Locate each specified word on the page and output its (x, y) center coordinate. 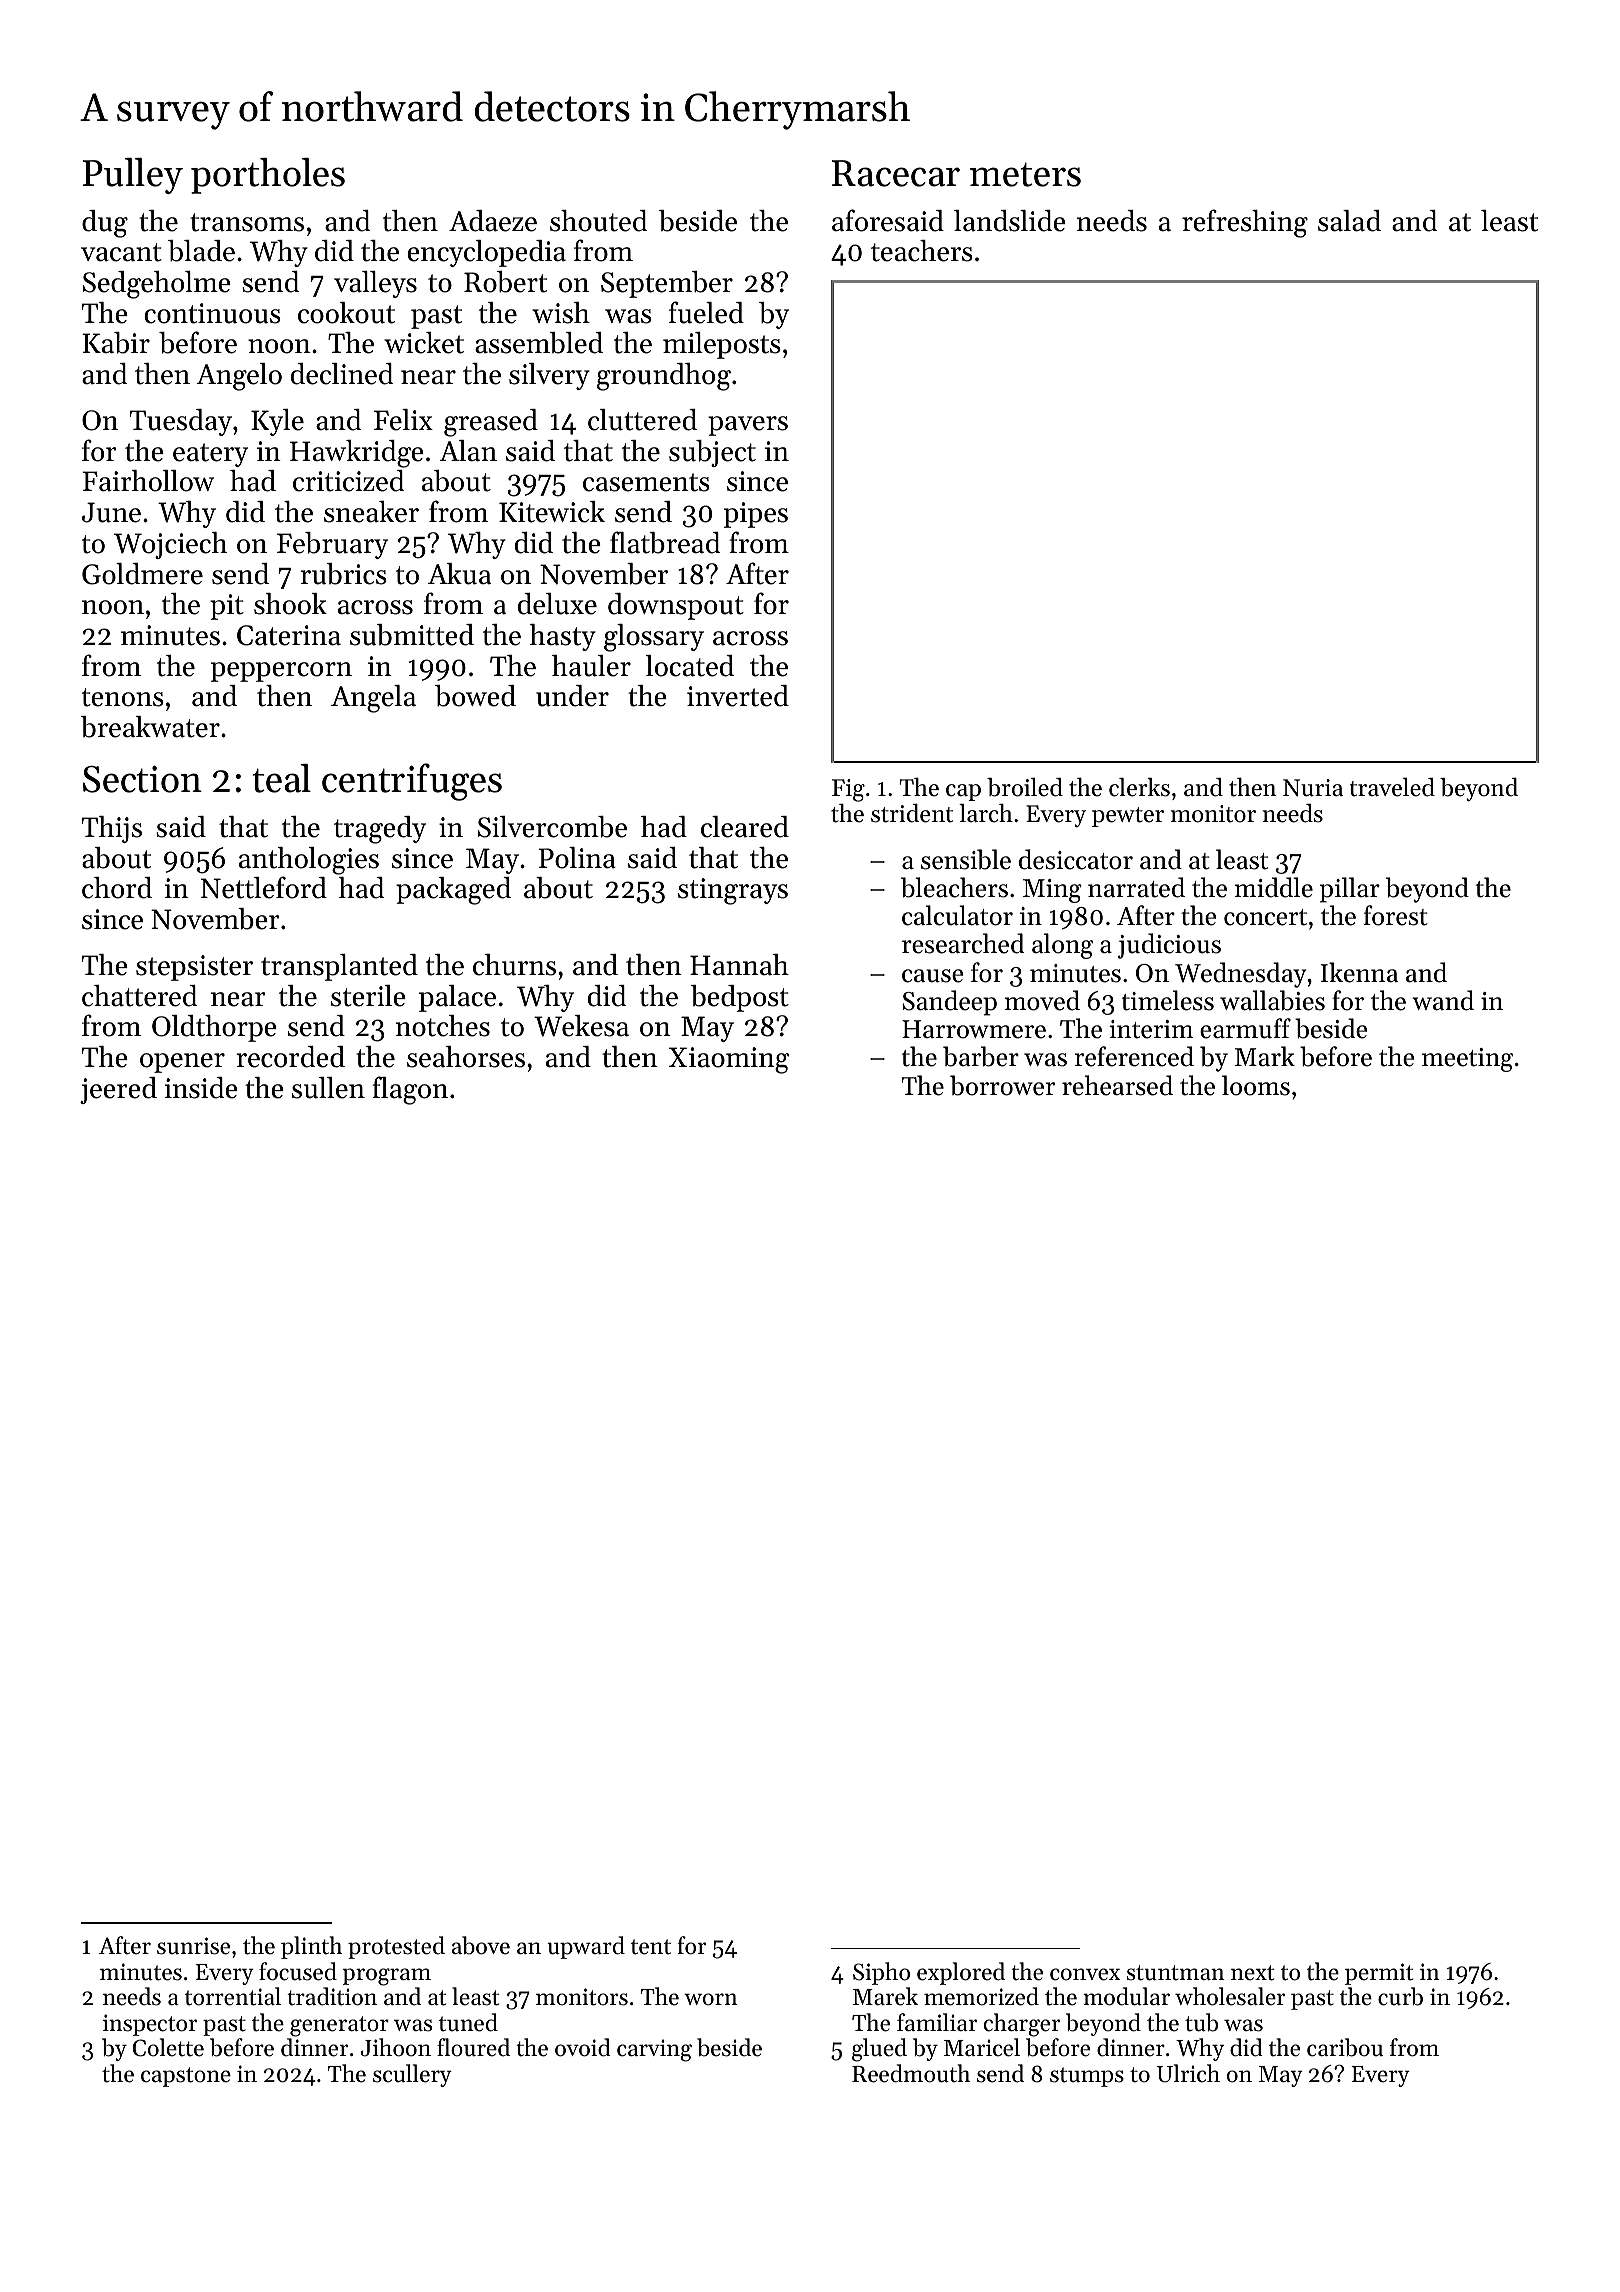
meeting (1467, 1060)
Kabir (116, 343)
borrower (1002, 1085)
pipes (756, 515)
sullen (328, 1088)
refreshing (1245, 223)
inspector (150, 2025)
